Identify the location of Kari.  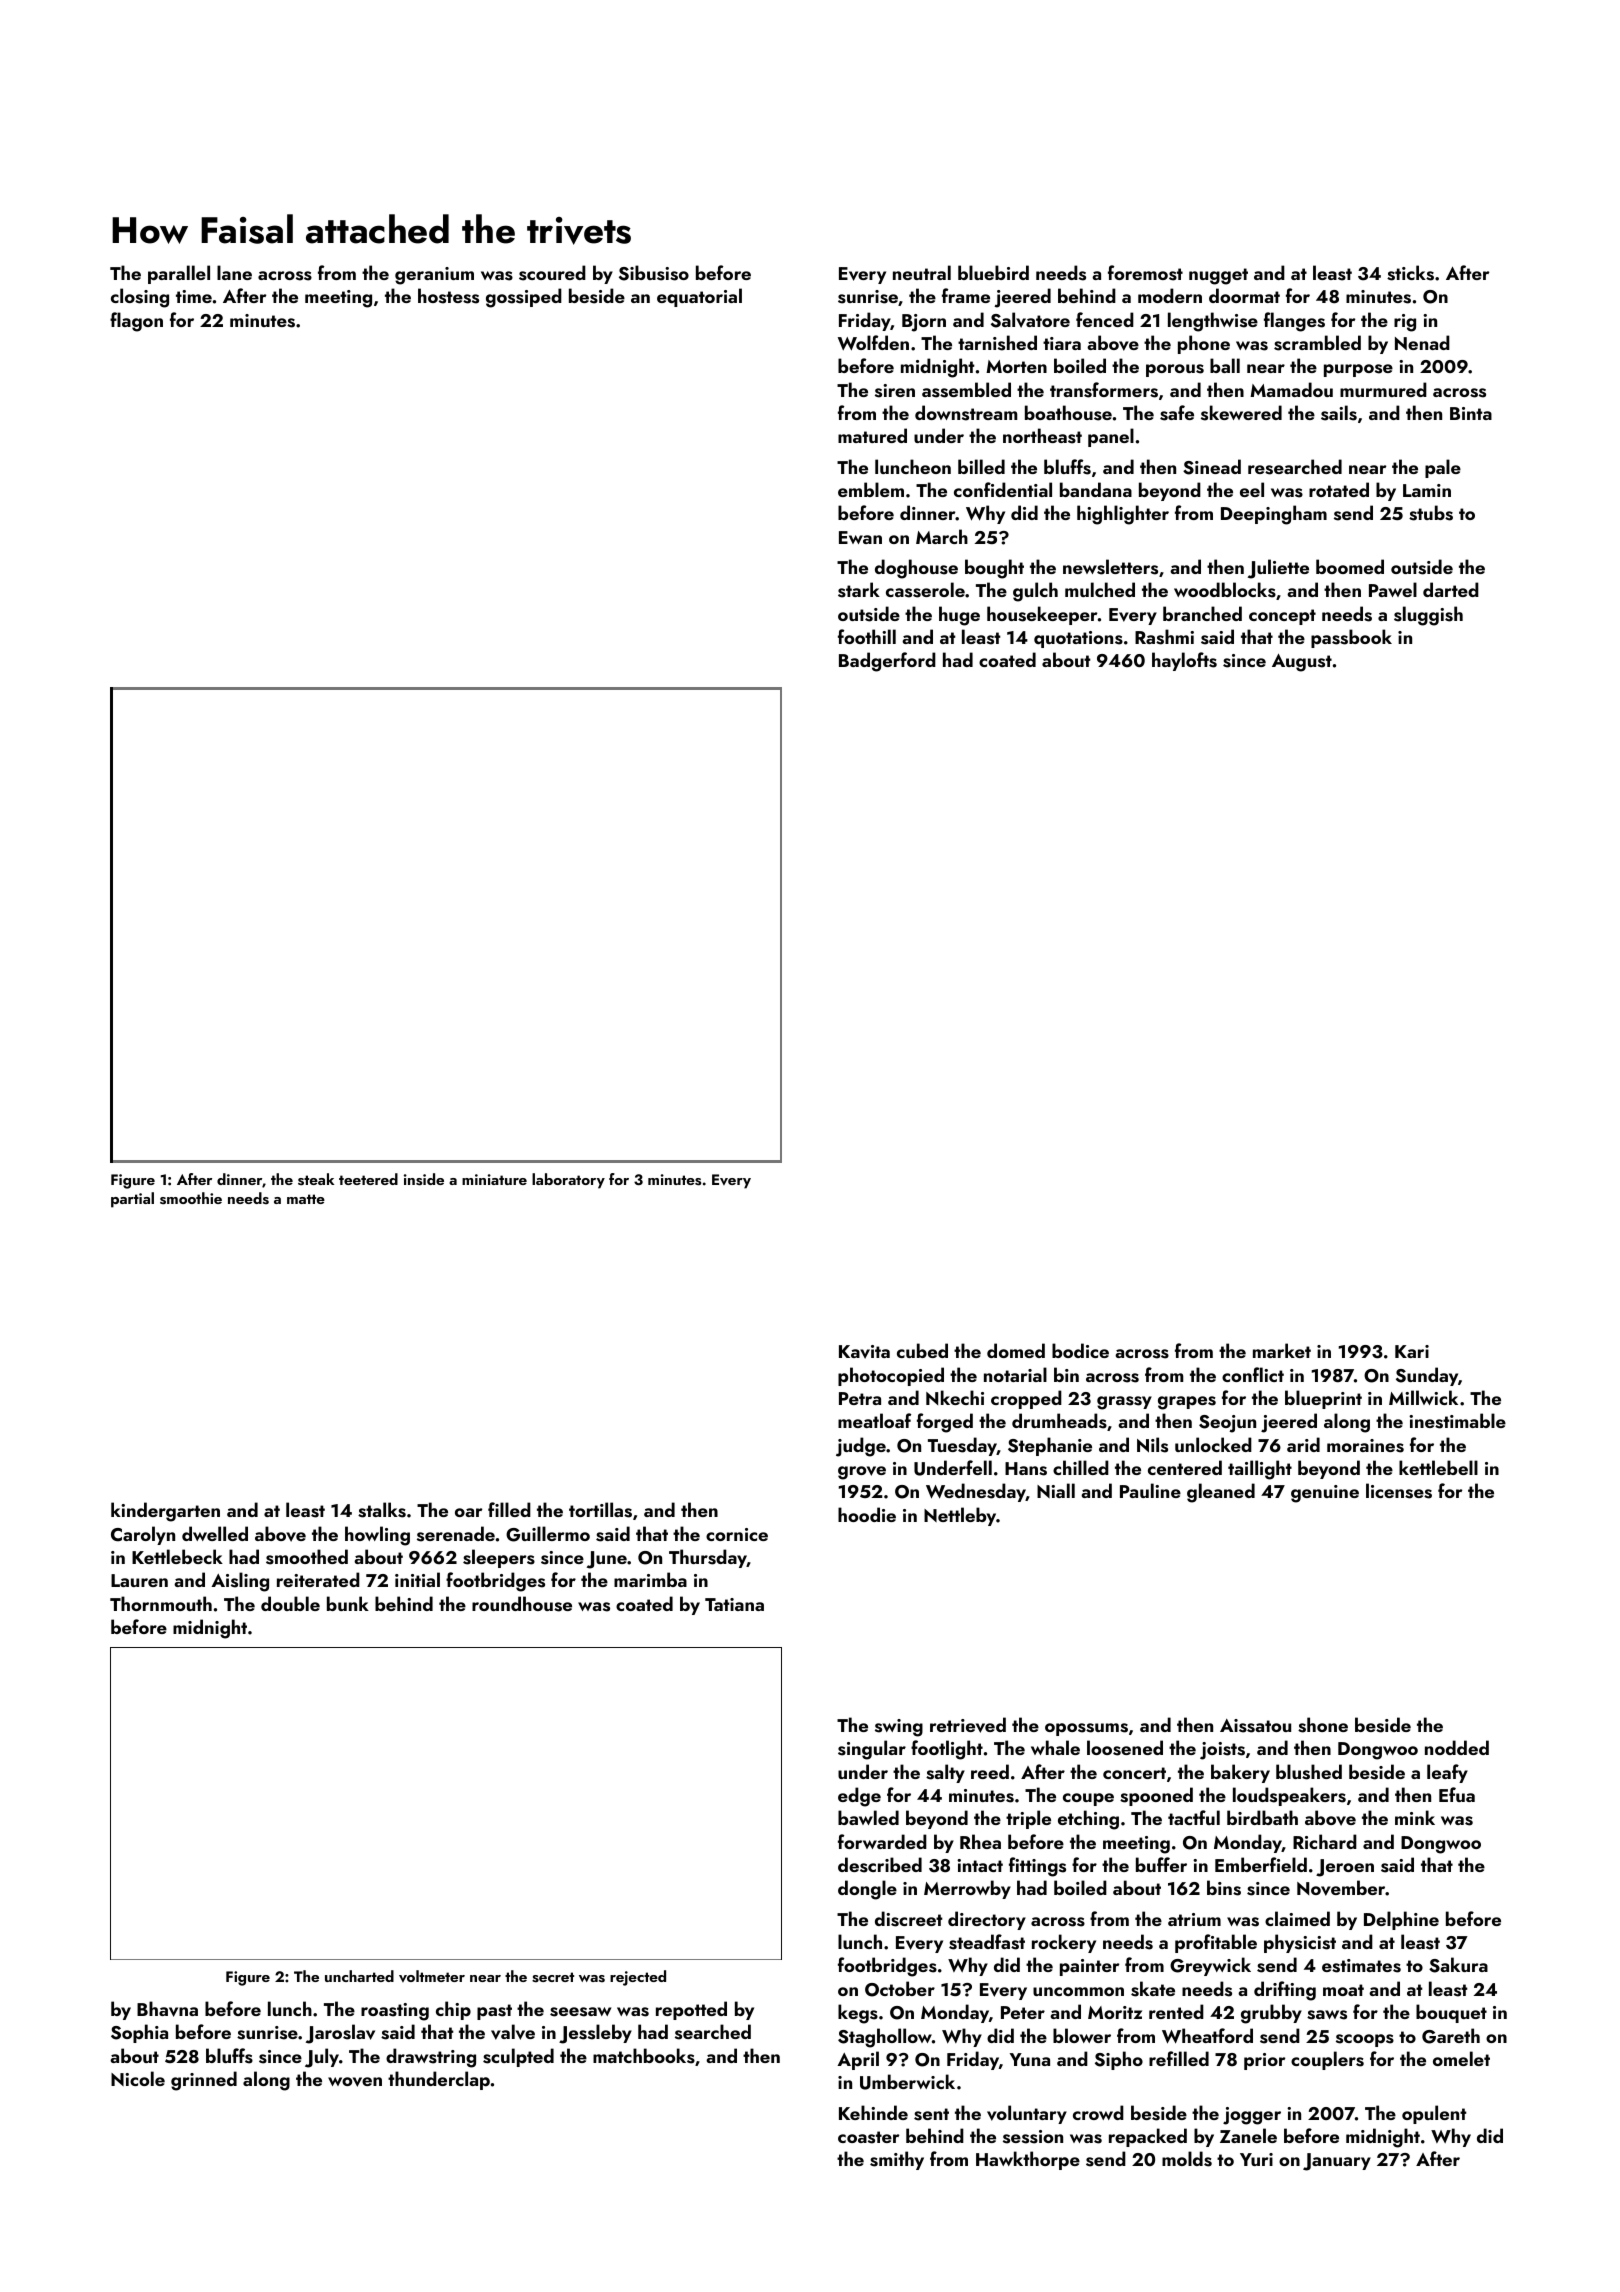
(1412, 1351).
